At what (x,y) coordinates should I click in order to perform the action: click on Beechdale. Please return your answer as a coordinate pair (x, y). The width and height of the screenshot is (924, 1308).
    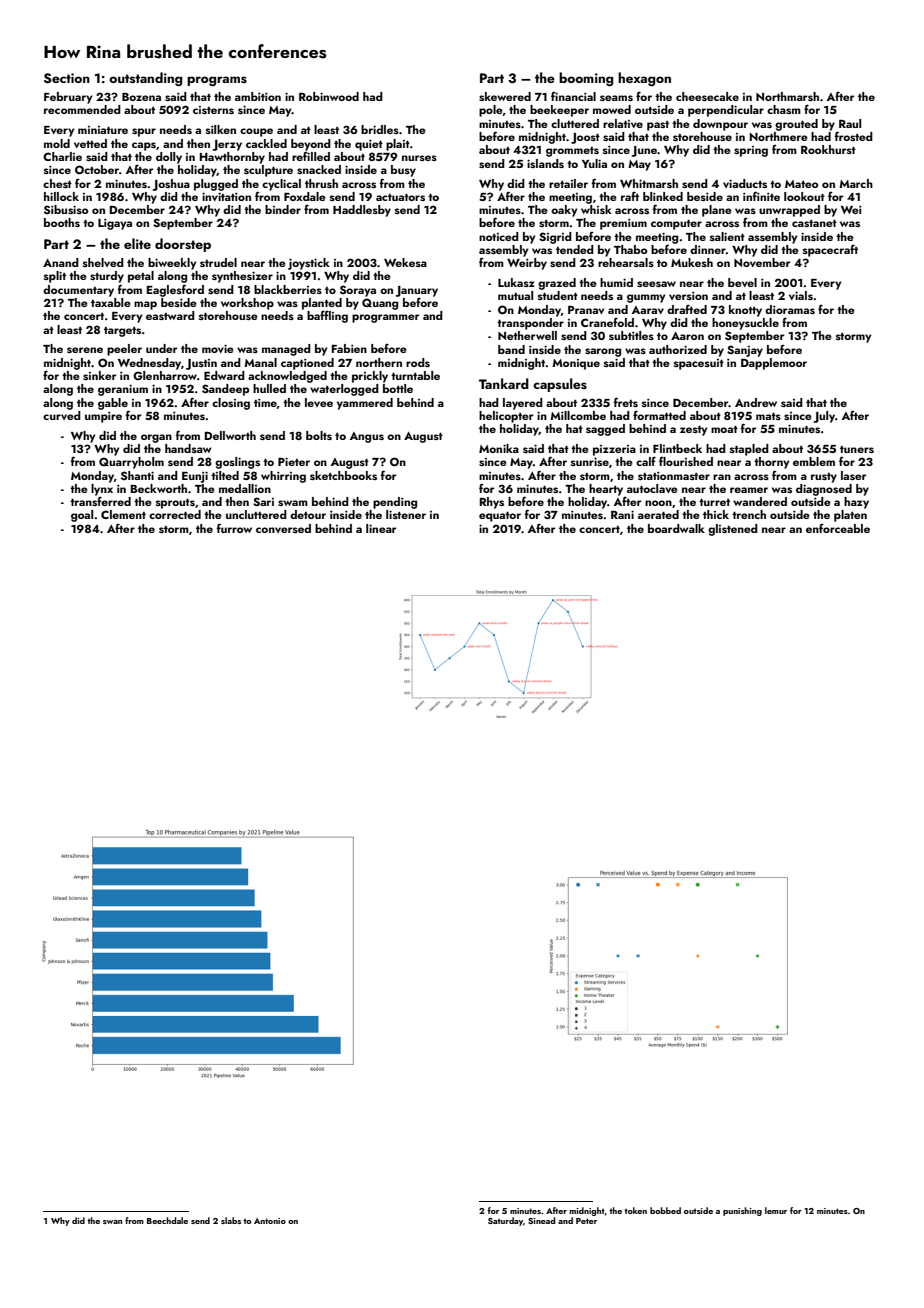
    Looking at the image, I should click on (167, 1220).
